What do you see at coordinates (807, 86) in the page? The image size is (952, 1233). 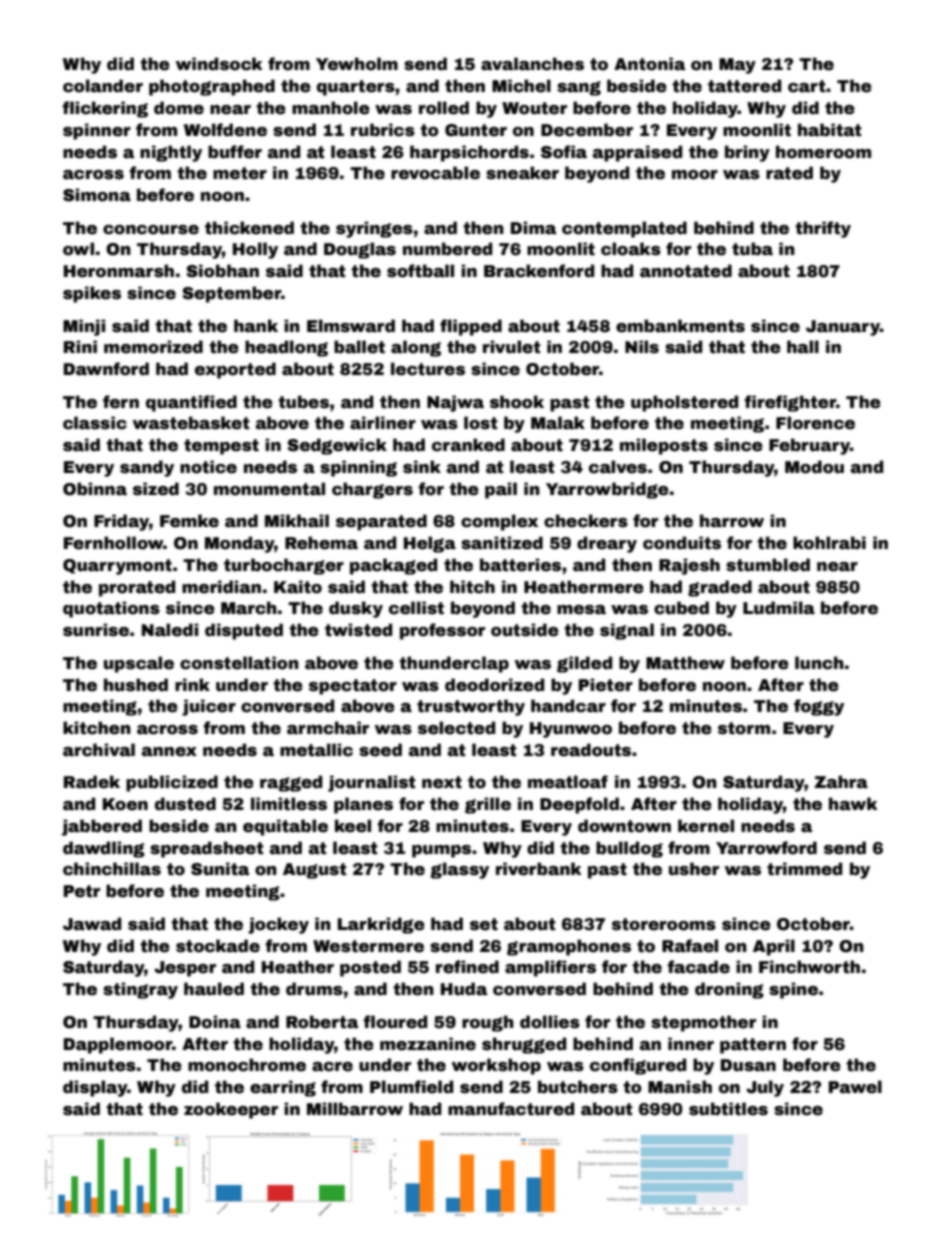 I see `cart` at bounding box center [807, 86].
